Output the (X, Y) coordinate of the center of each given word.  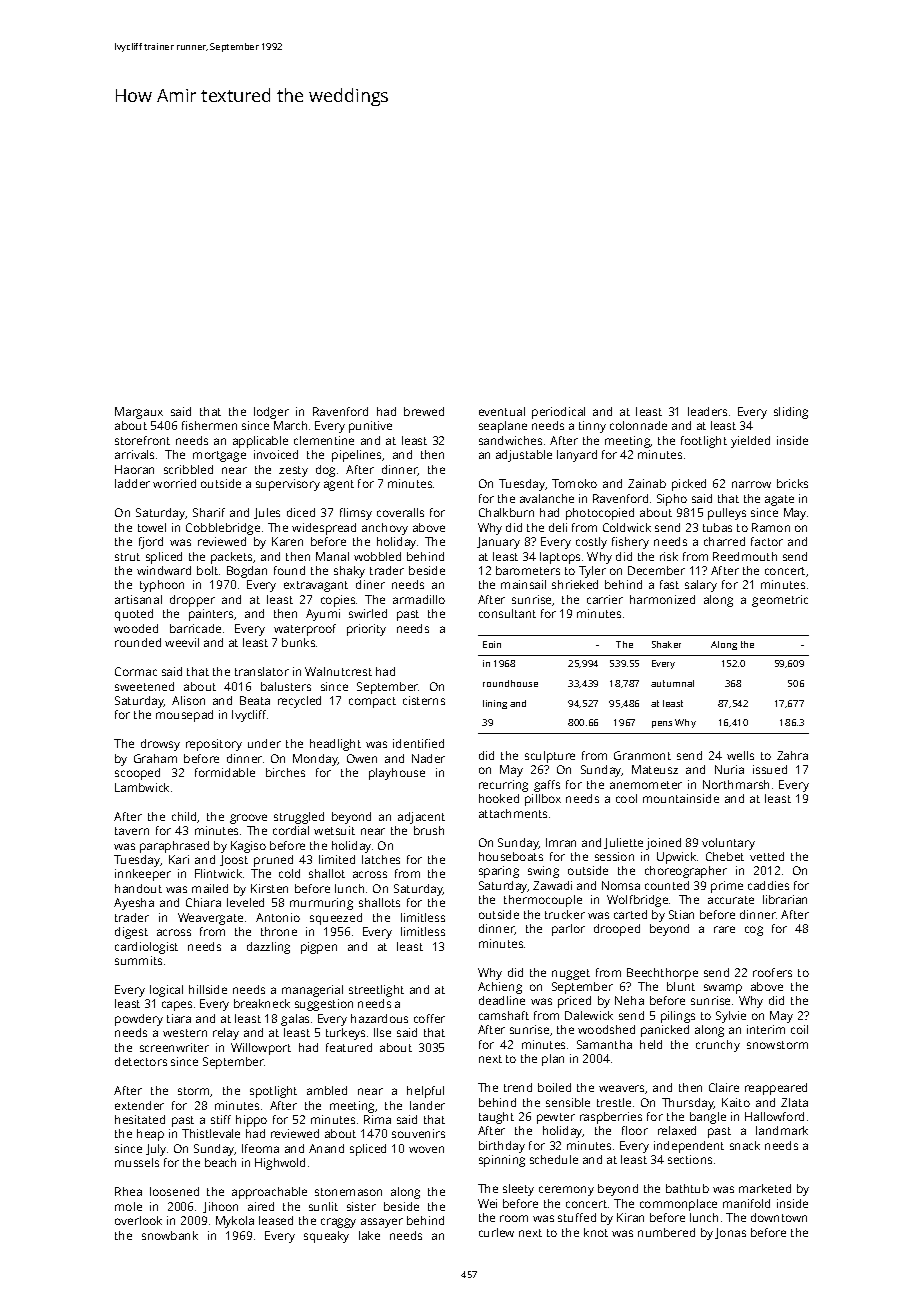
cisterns (424, 700)
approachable (269, 1193)
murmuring (321, 904)
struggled (299, 818)
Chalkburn (506, 512)
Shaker (666, 644)
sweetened (144, 686)
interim (766, 1029)
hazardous (379, 1018)
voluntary (728, 844)
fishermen (209, 425)
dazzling (268, 948)
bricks (792, 483)
